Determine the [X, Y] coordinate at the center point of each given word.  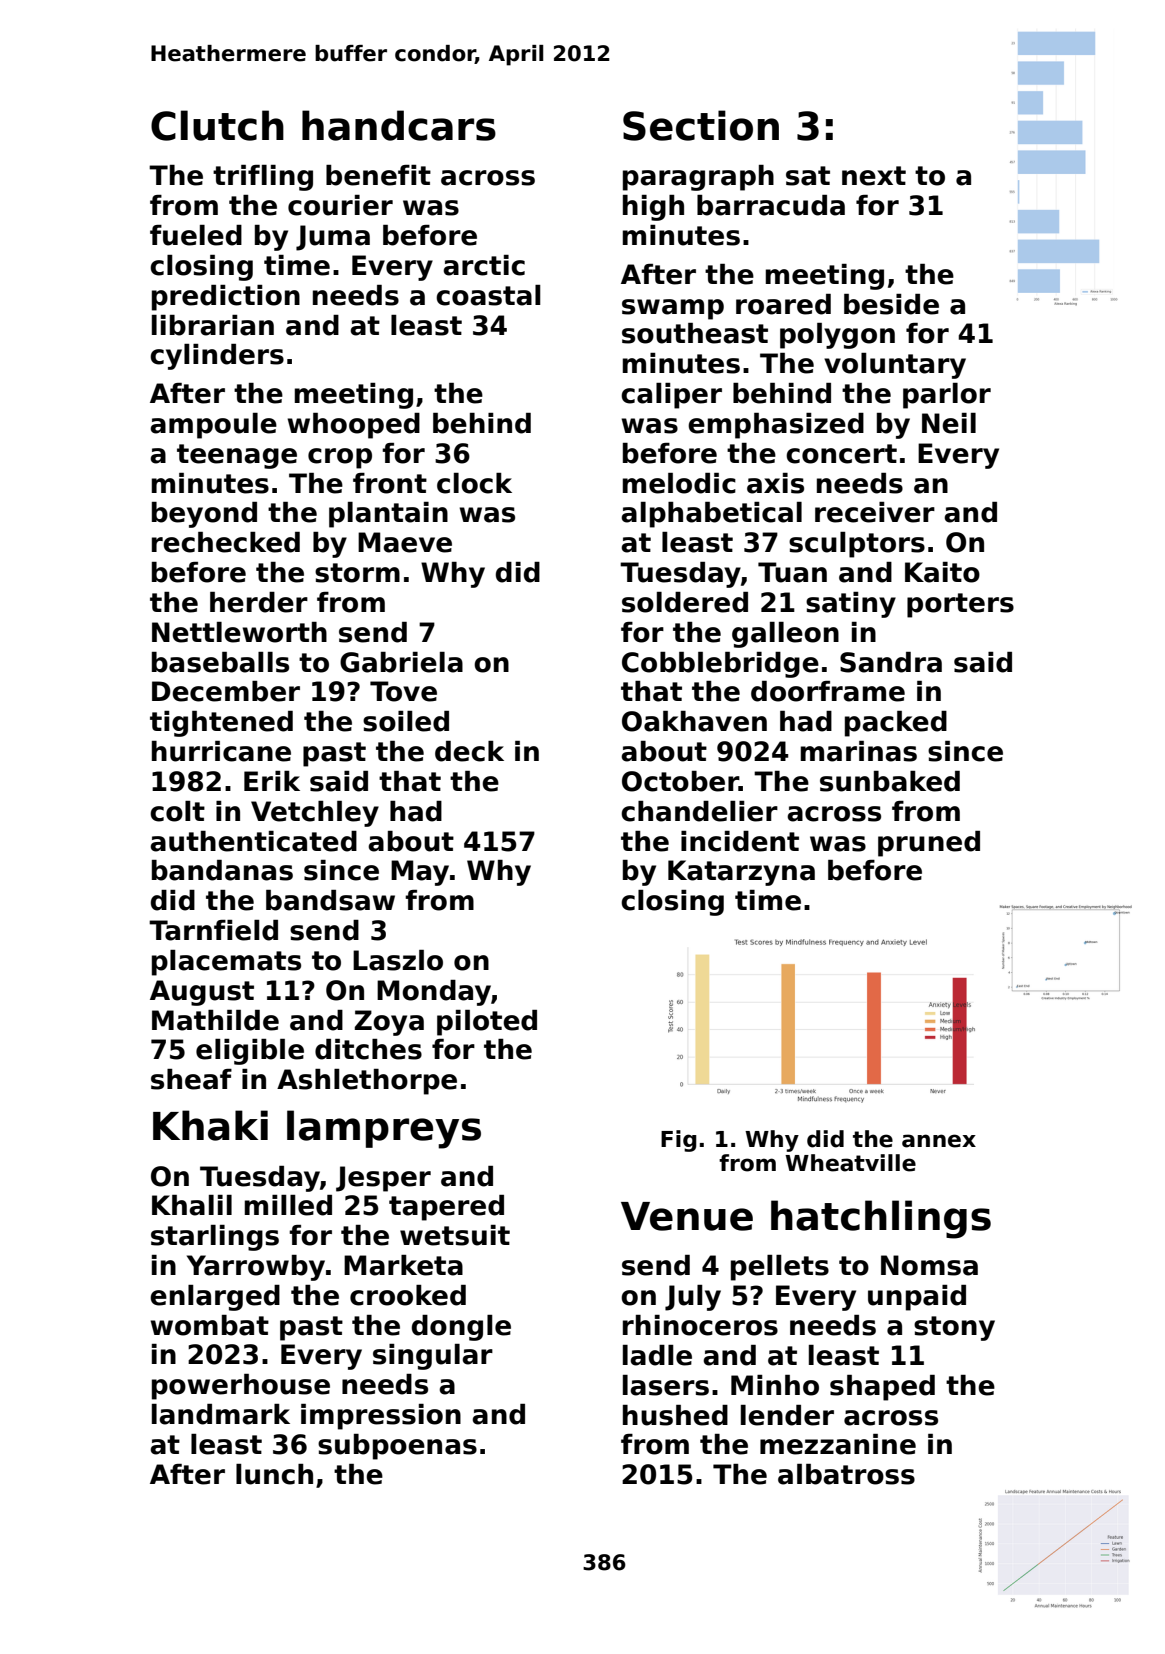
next [874, 176]
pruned [929, 844]
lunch [274, 1474]
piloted [487, 1023]
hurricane [221, 751]
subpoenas [397, 1447]
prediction [226, 298]
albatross [846, 1474]
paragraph [698, 178]
